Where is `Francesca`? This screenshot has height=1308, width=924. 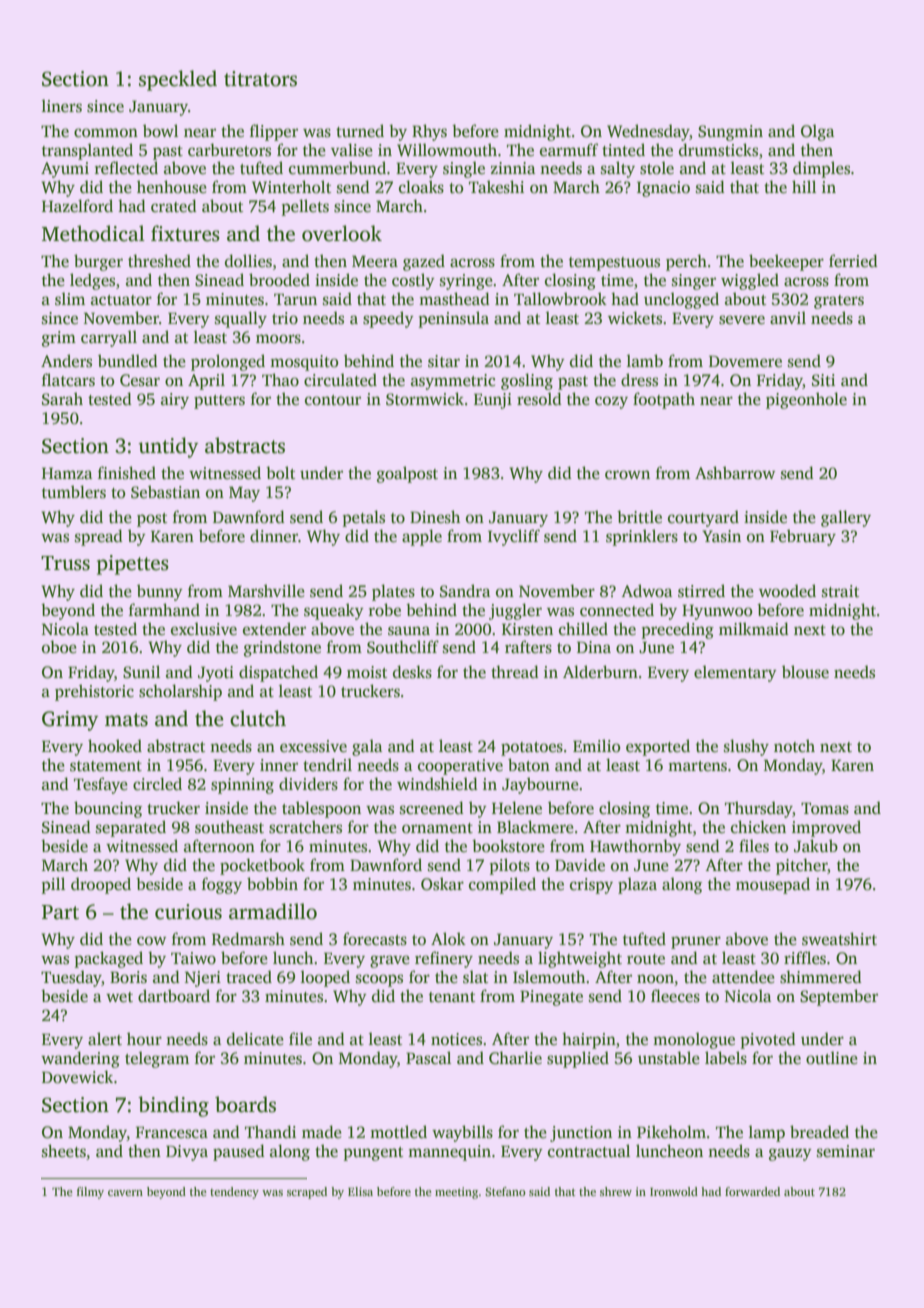 Francesca is located at coordinates (172, 1132).
